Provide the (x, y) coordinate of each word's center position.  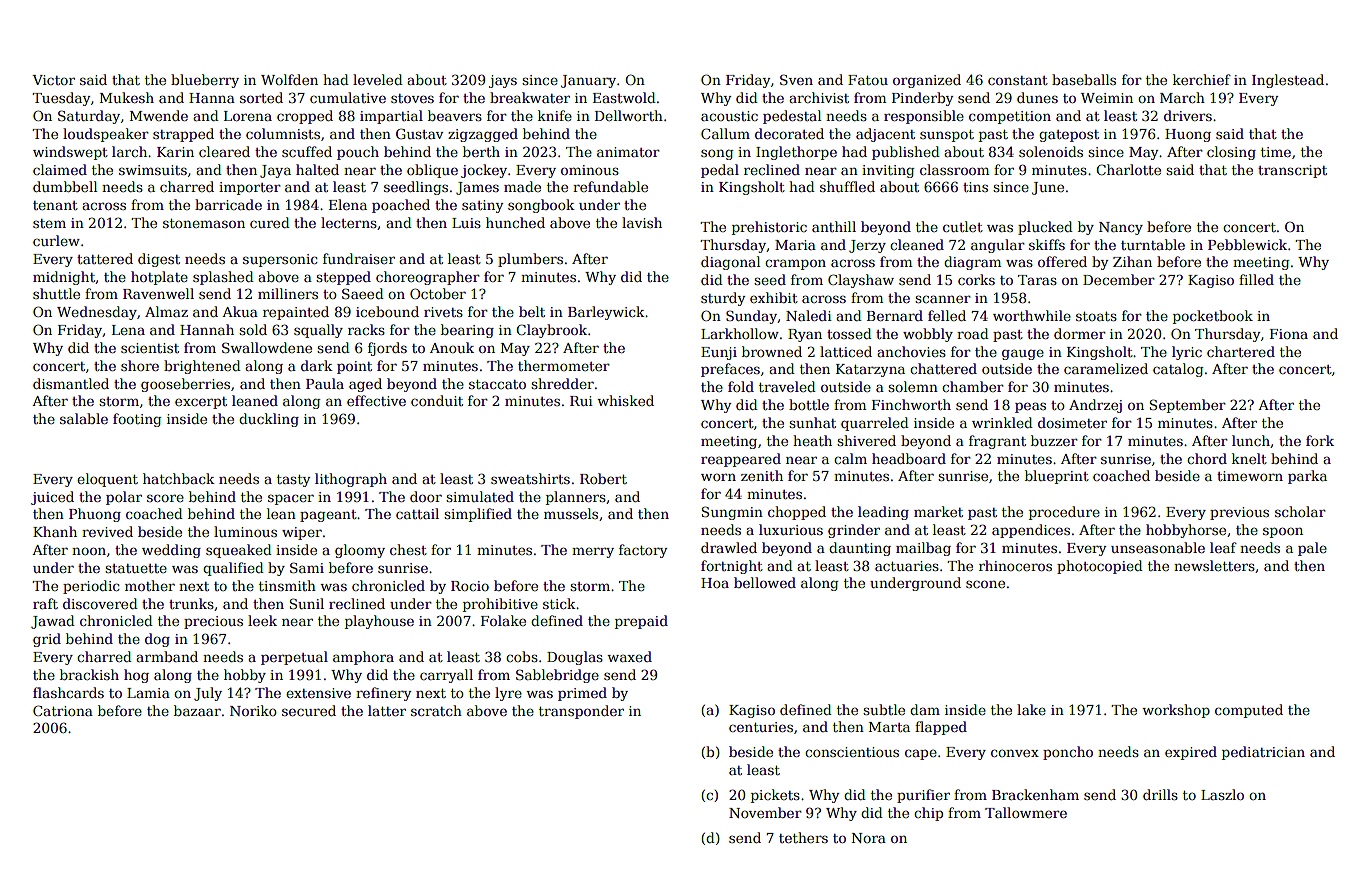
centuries (761, 727)
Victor (53, 80)
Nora (869, 838)
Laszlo (1222, 794)
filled (1256, 279)
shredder (562, 383)
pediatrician (1263, 753)
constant (1018, 80)
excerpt (201, 403)
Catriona (63, 710)
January (588, 81)
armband (167, 656)
